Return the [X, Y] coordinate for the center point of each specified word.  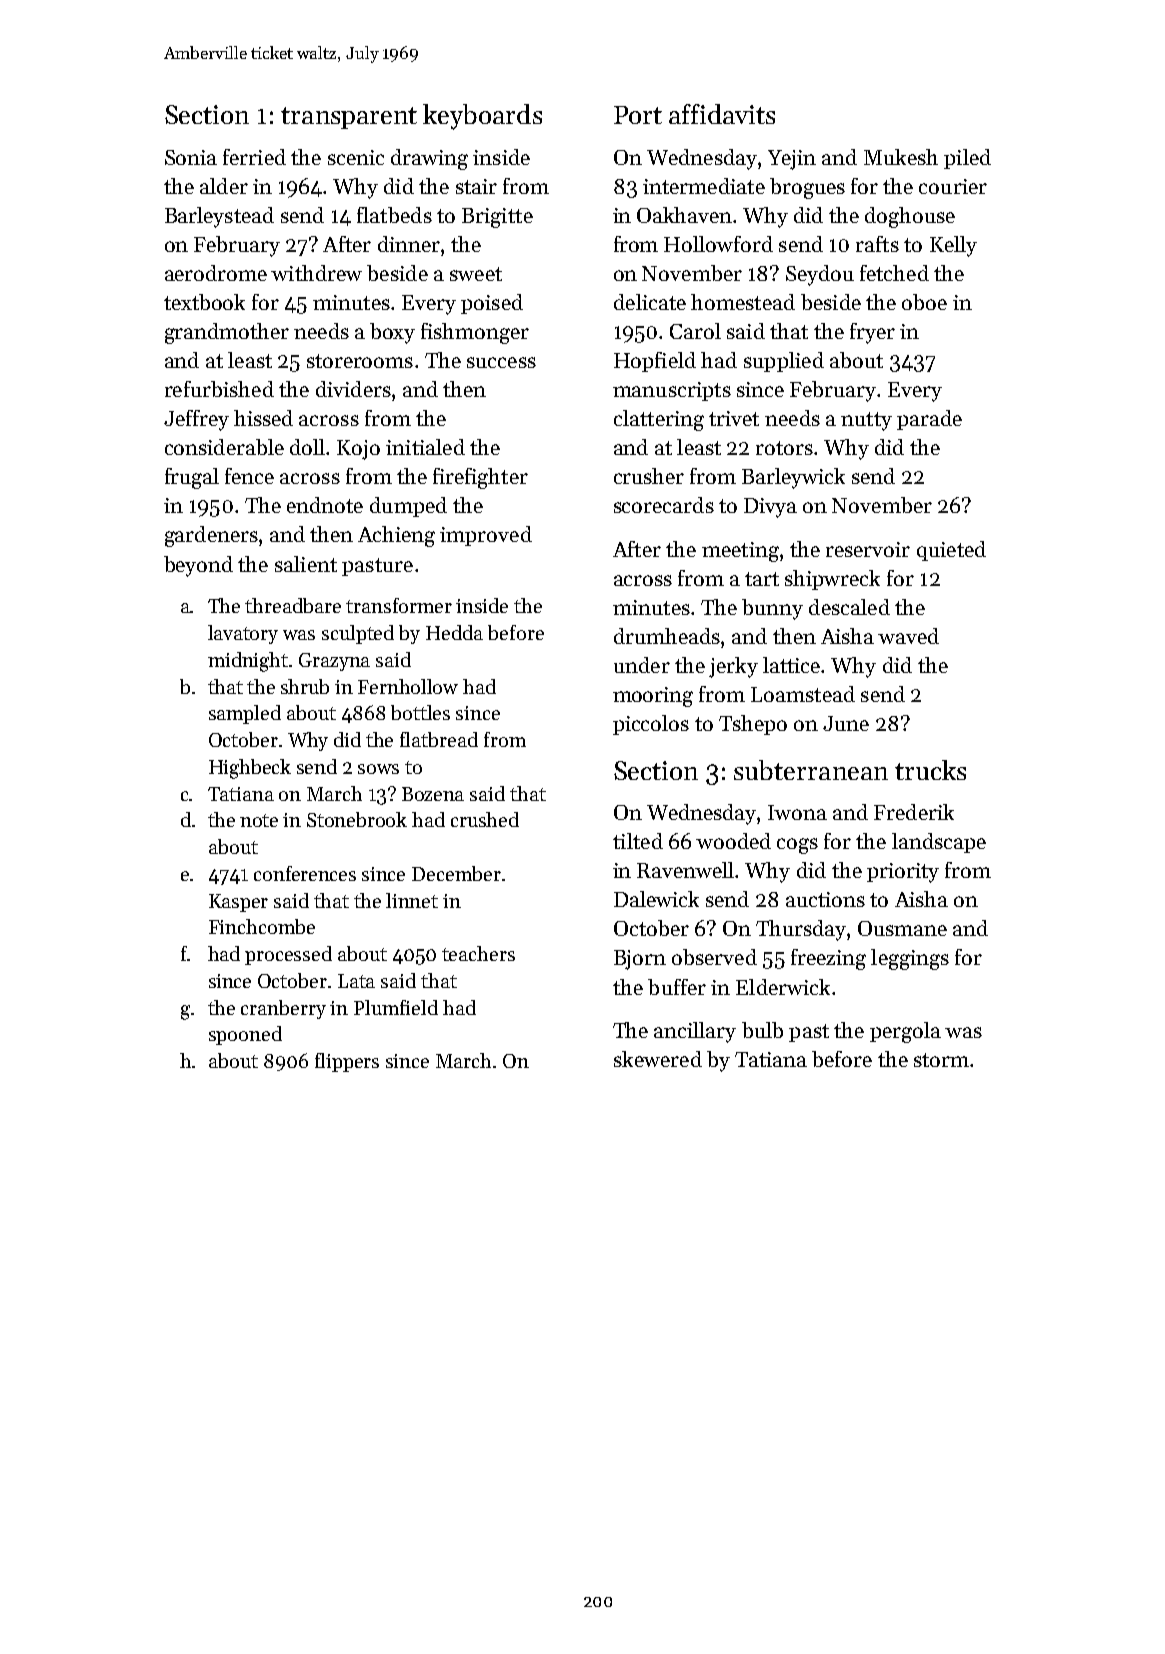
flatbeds [394, 215]
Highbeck [250, 769]
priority [903, 873]
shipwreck [832, 580]
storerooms [360, 361]
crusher [649, 476]
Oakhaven [684, 215]
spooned [245, 1035]
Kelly [953, 246]
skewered [658, 1059]
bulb [762, 1030]
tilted [638, 841]
